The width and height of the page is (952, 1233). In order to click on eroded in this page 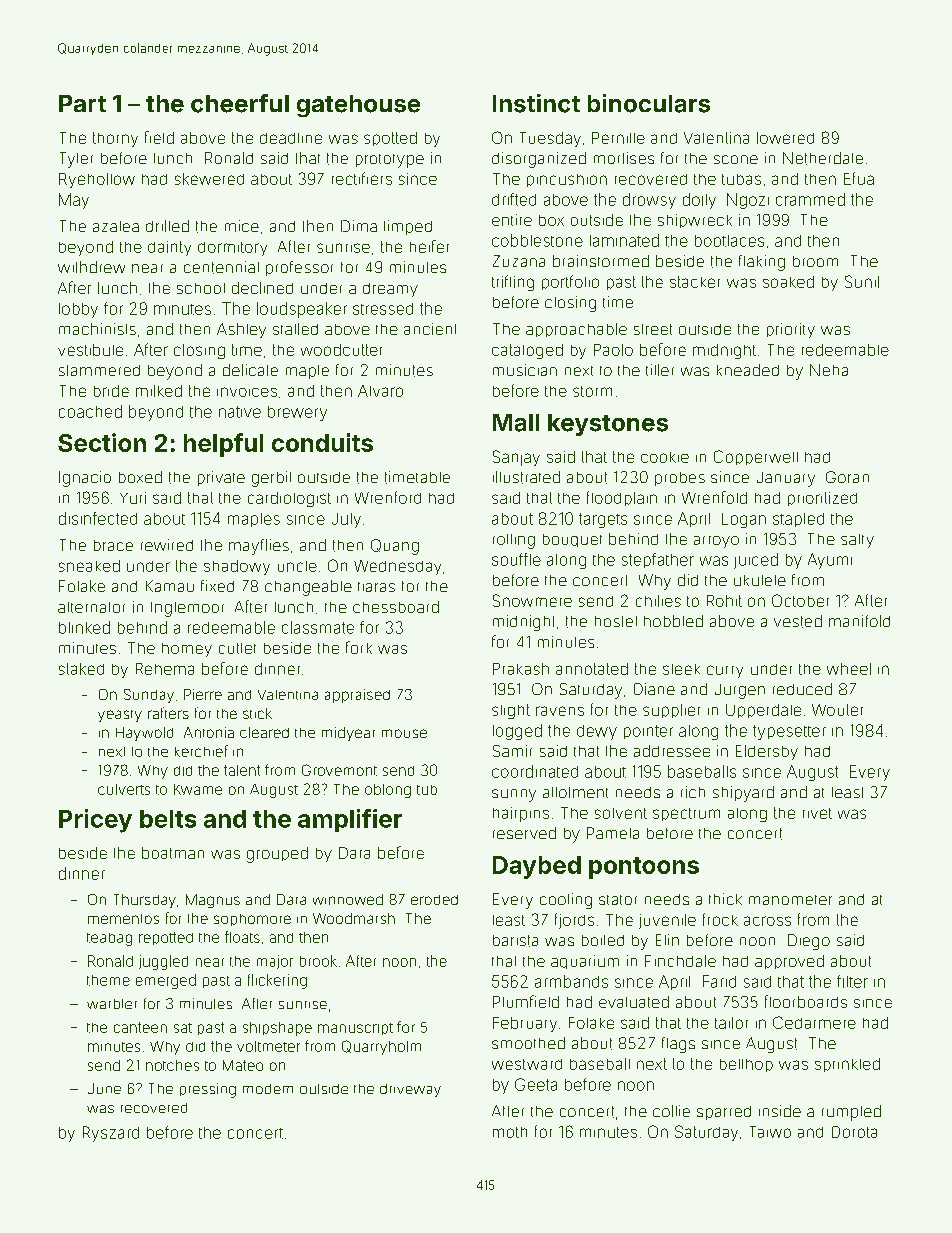, I will do `click(434, 900)`.
